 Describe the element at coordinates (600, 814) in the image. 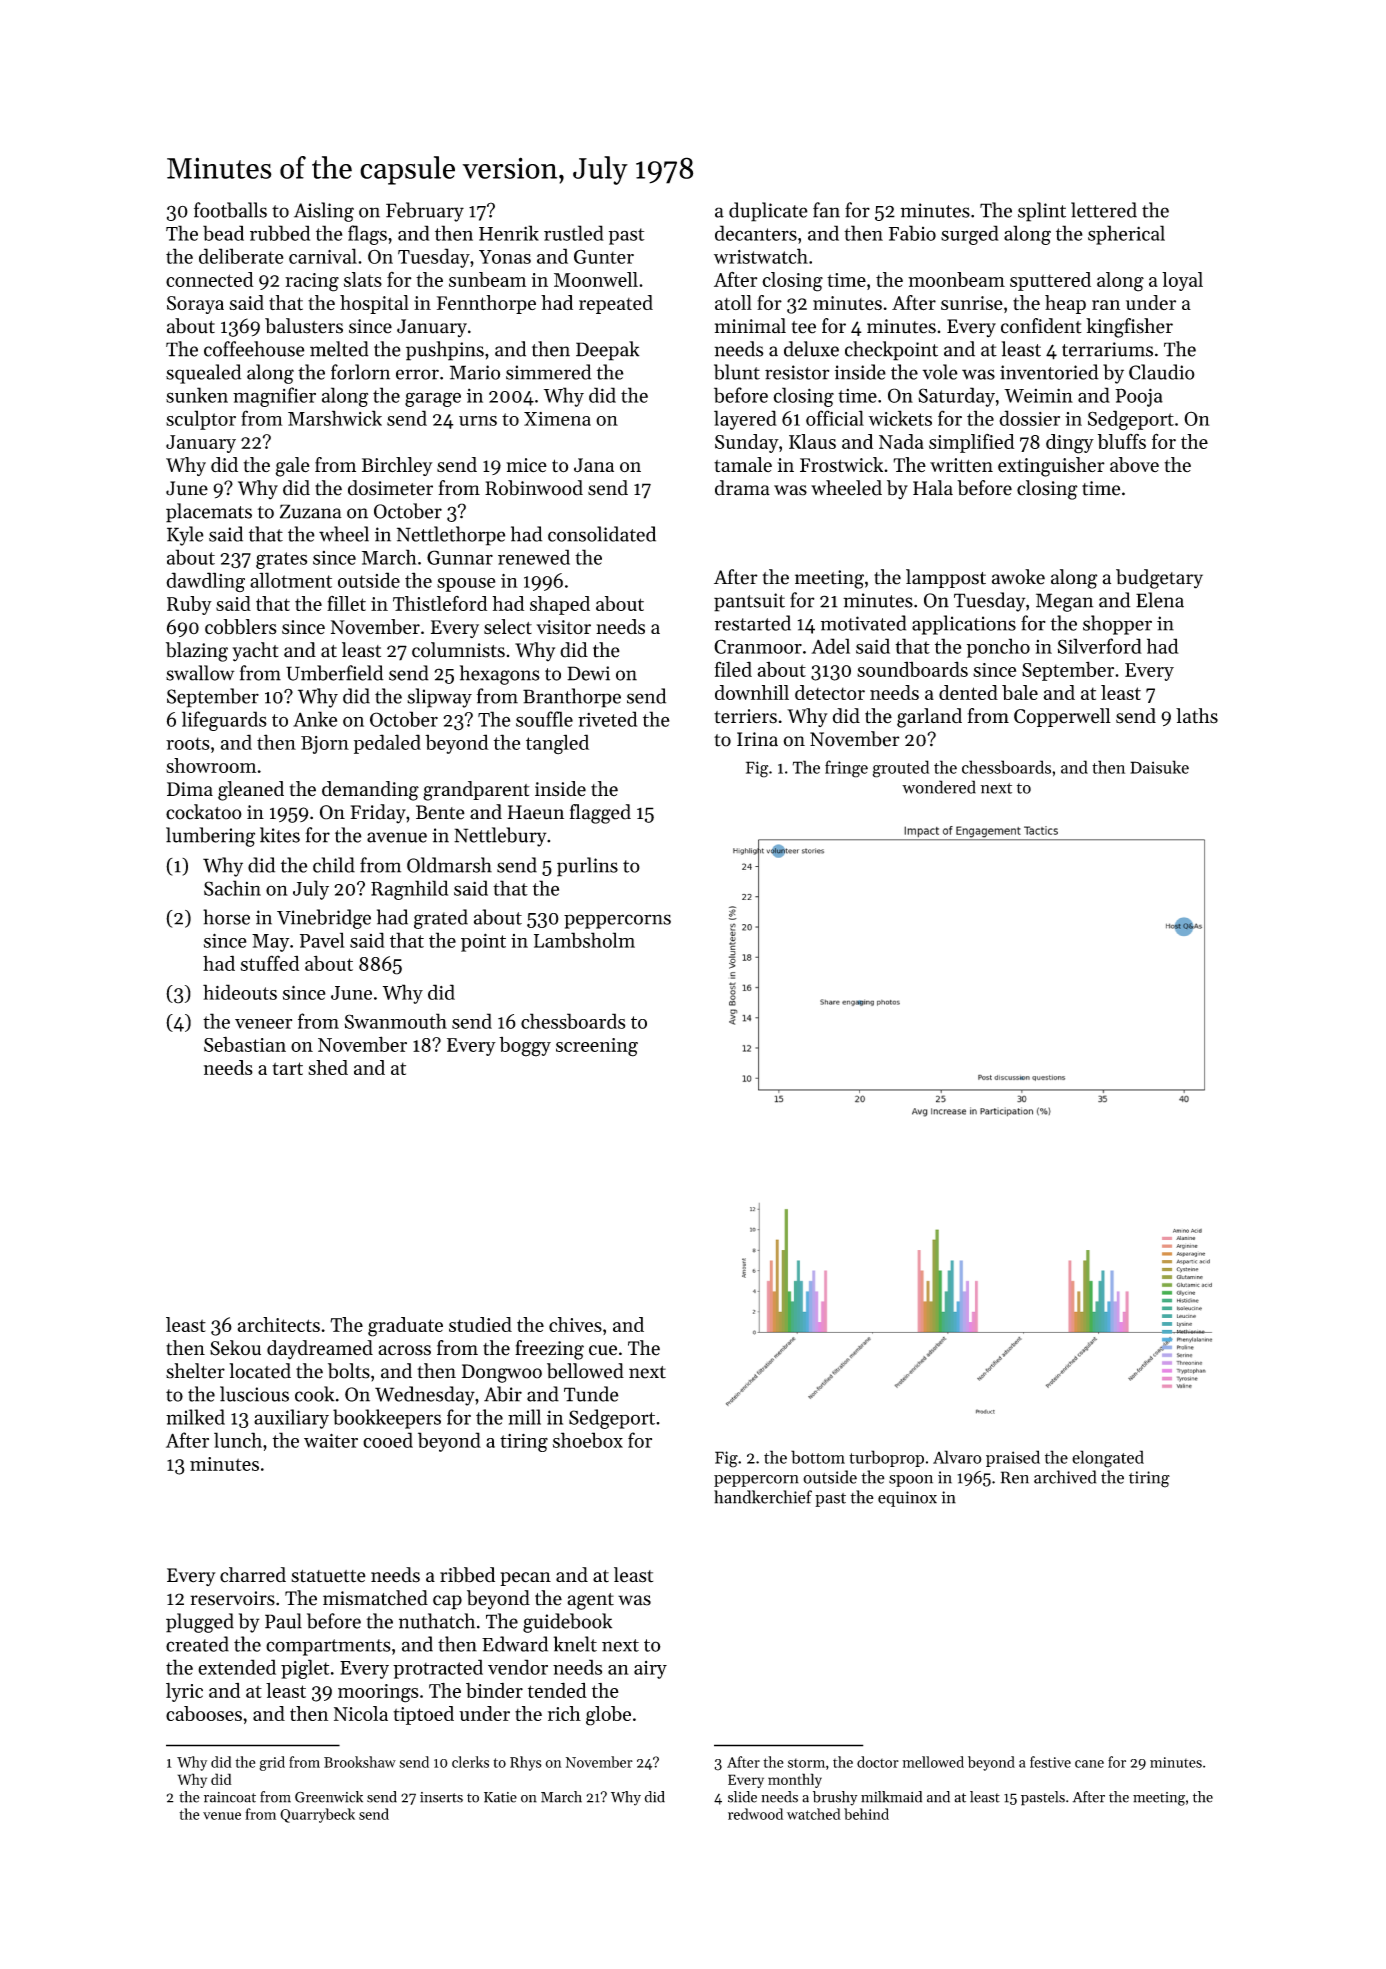

I see `flagged` at that location.
